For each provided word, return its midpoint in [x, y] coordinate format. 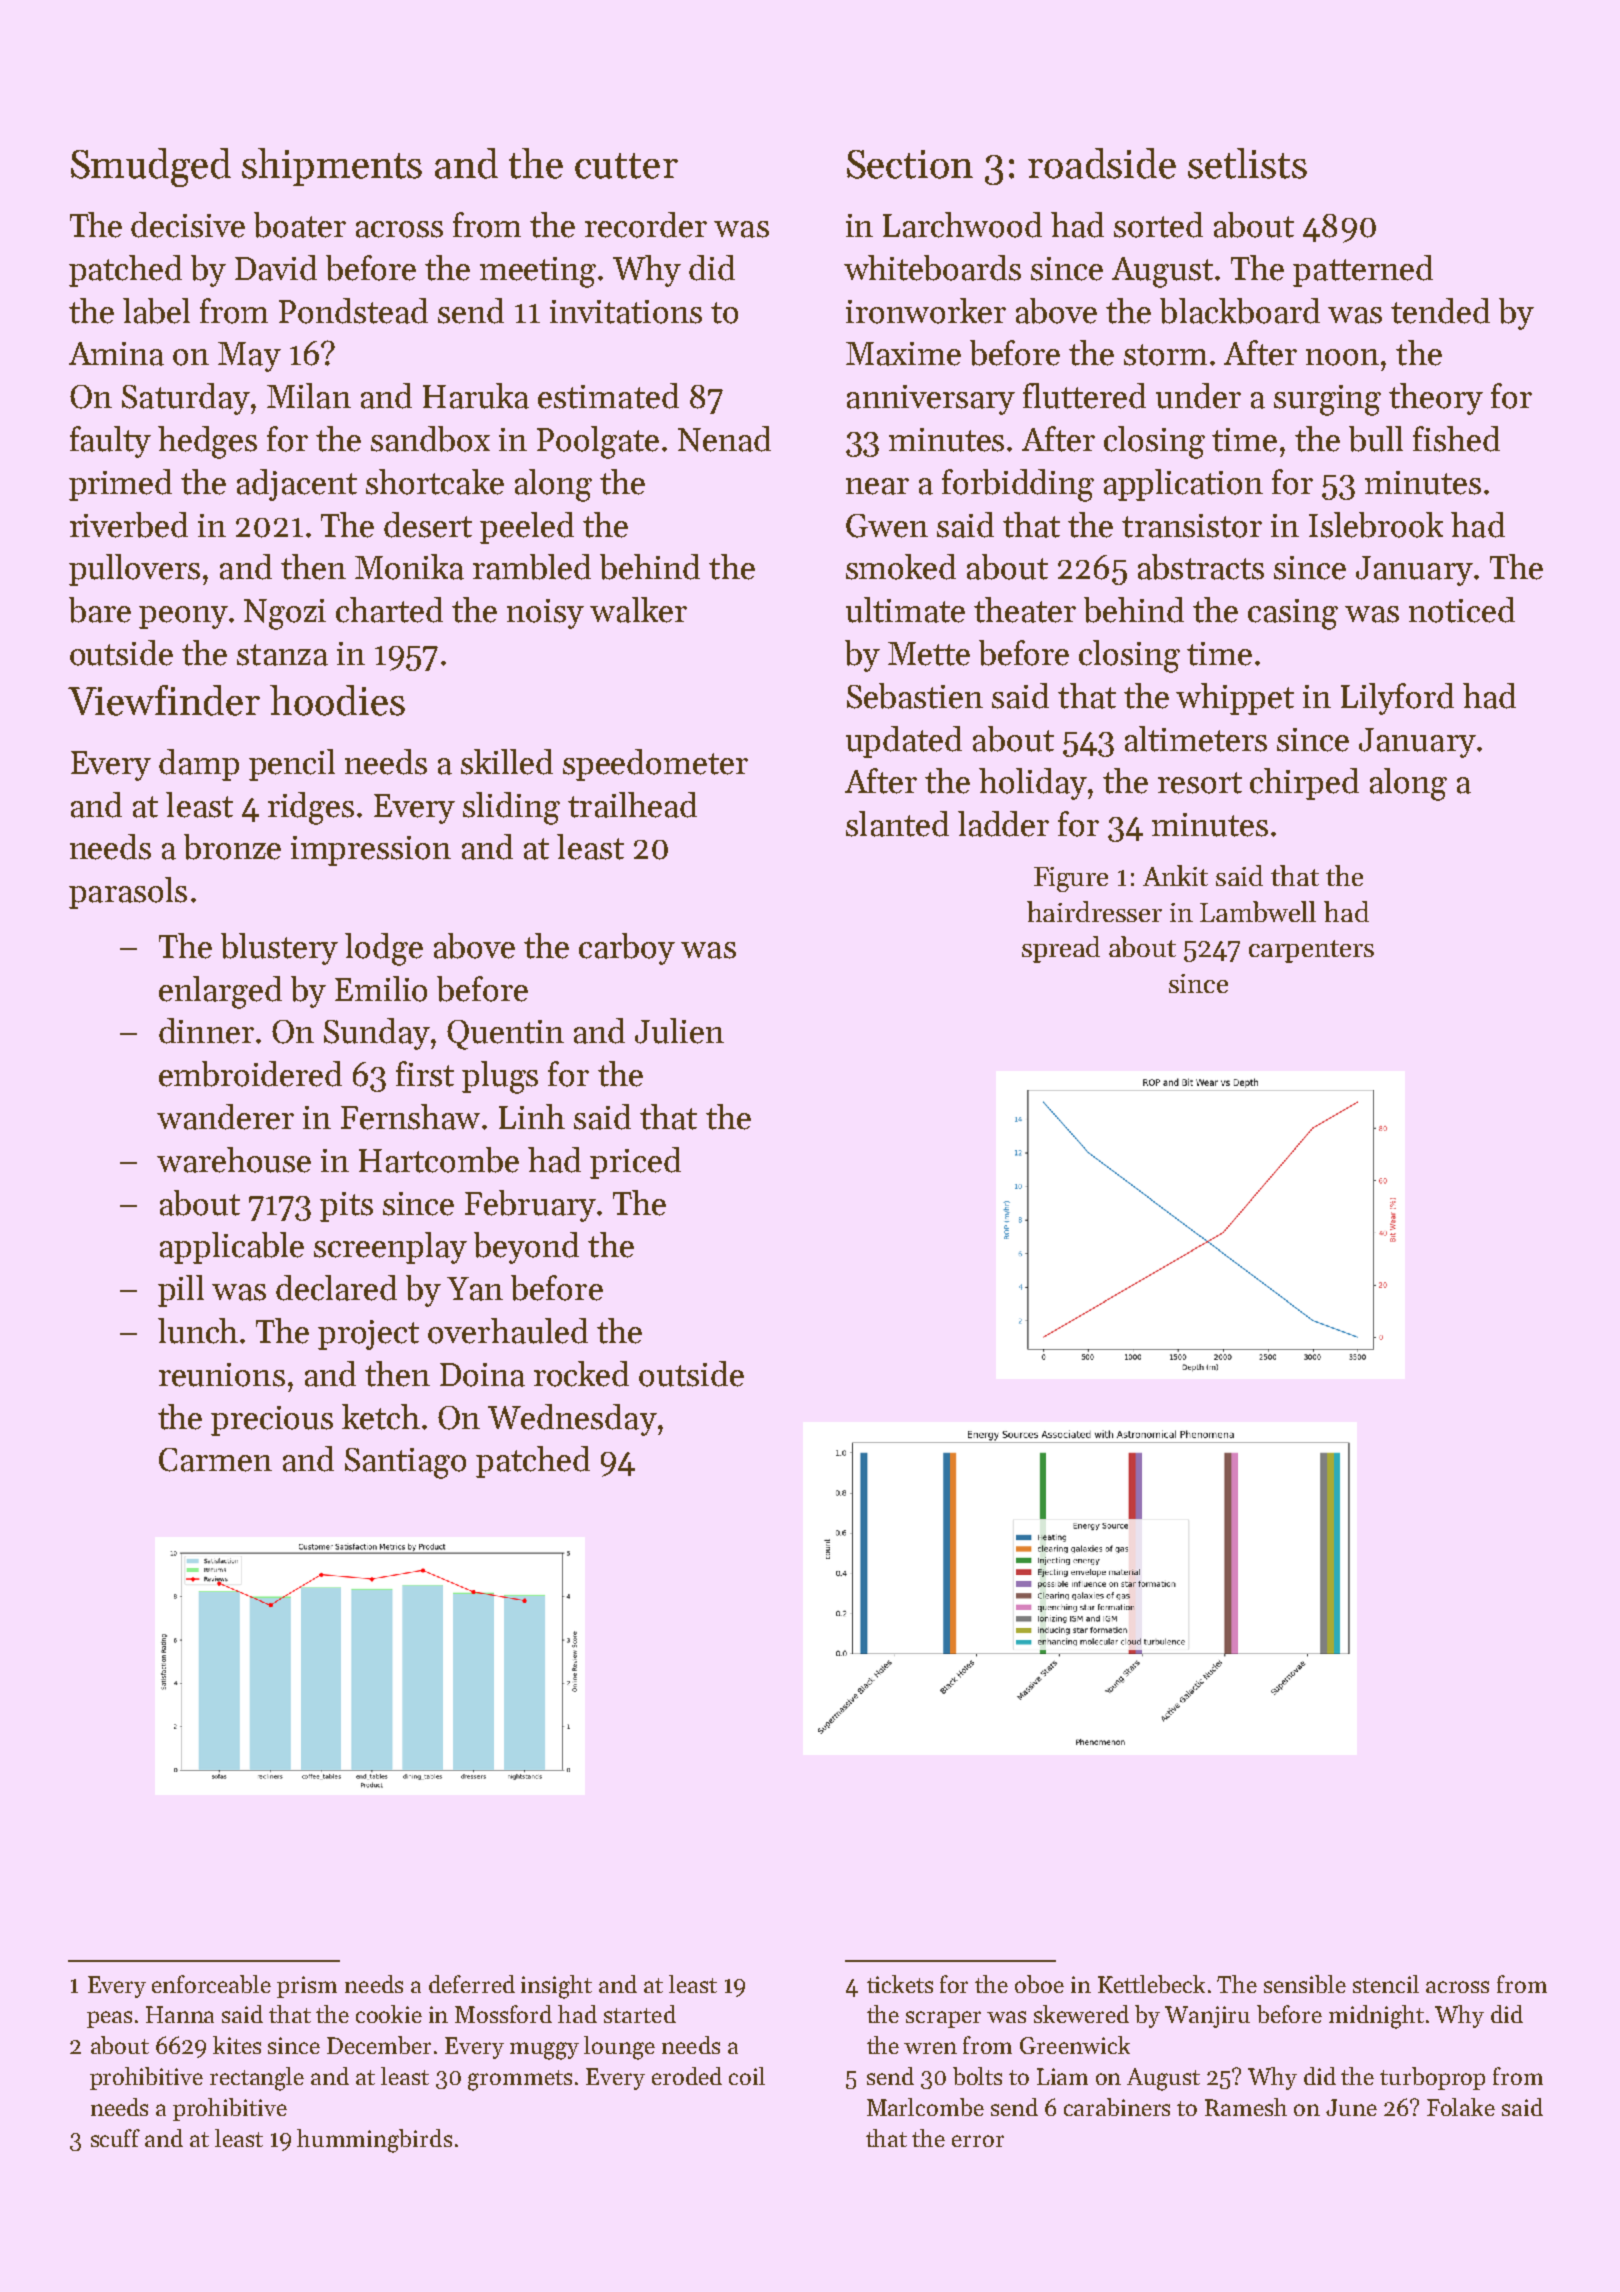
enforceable [211, 1984]
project [368, 1335]
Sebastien [915, 696]
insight [556, 1987]
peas [109, 2019]
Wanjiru [1207, 2017]
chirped [1304, 784]
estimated [608, 396]
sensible [1305, 1984]
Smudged [151, 167]
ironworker [926, 311]
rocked [581, 1374]
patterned [1363, 271]
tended [1440, 311]
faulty [110, 442]
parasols [128, 893]
